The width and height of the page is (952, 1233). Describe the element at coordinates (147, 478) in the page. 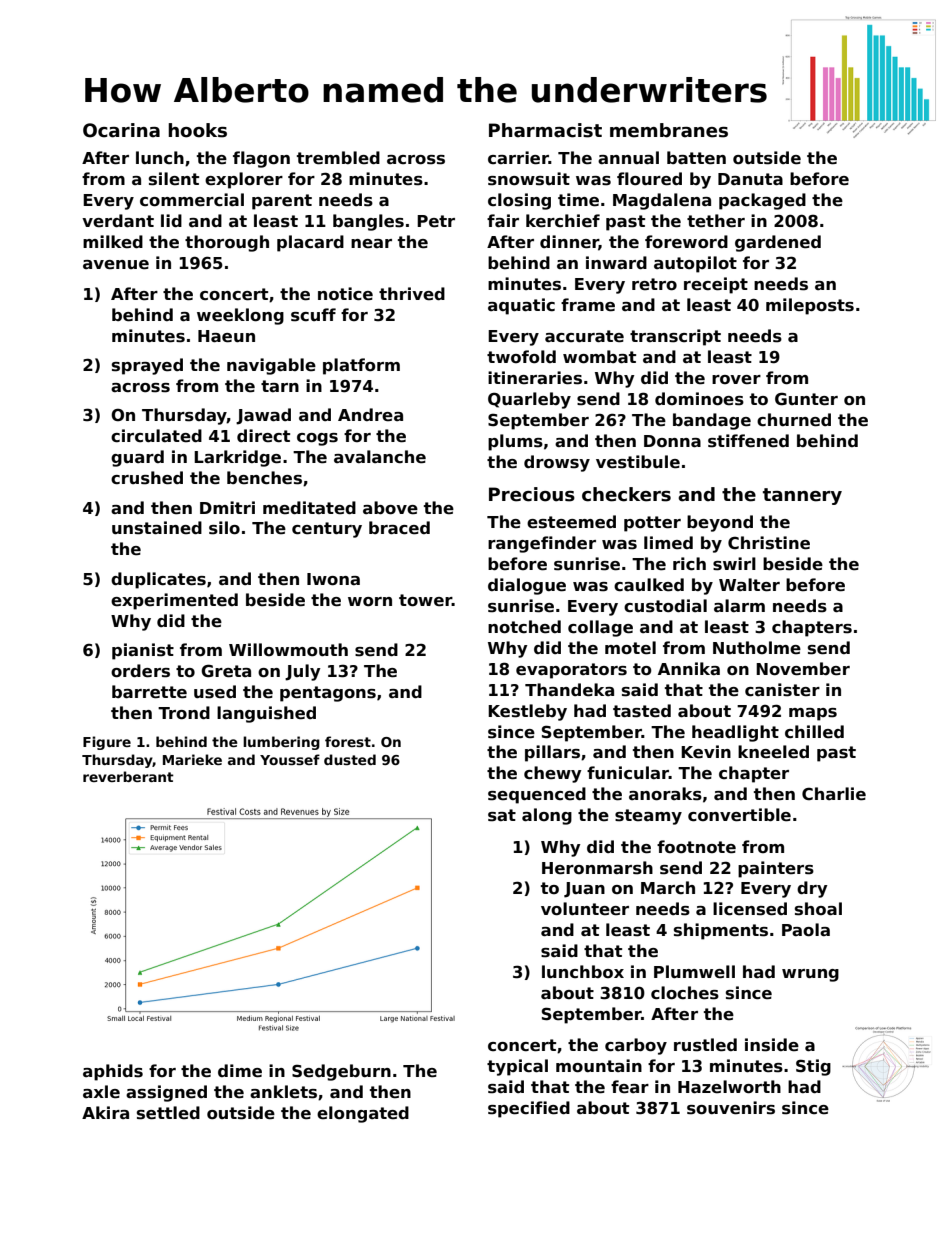

I see `crushed` at that location.
